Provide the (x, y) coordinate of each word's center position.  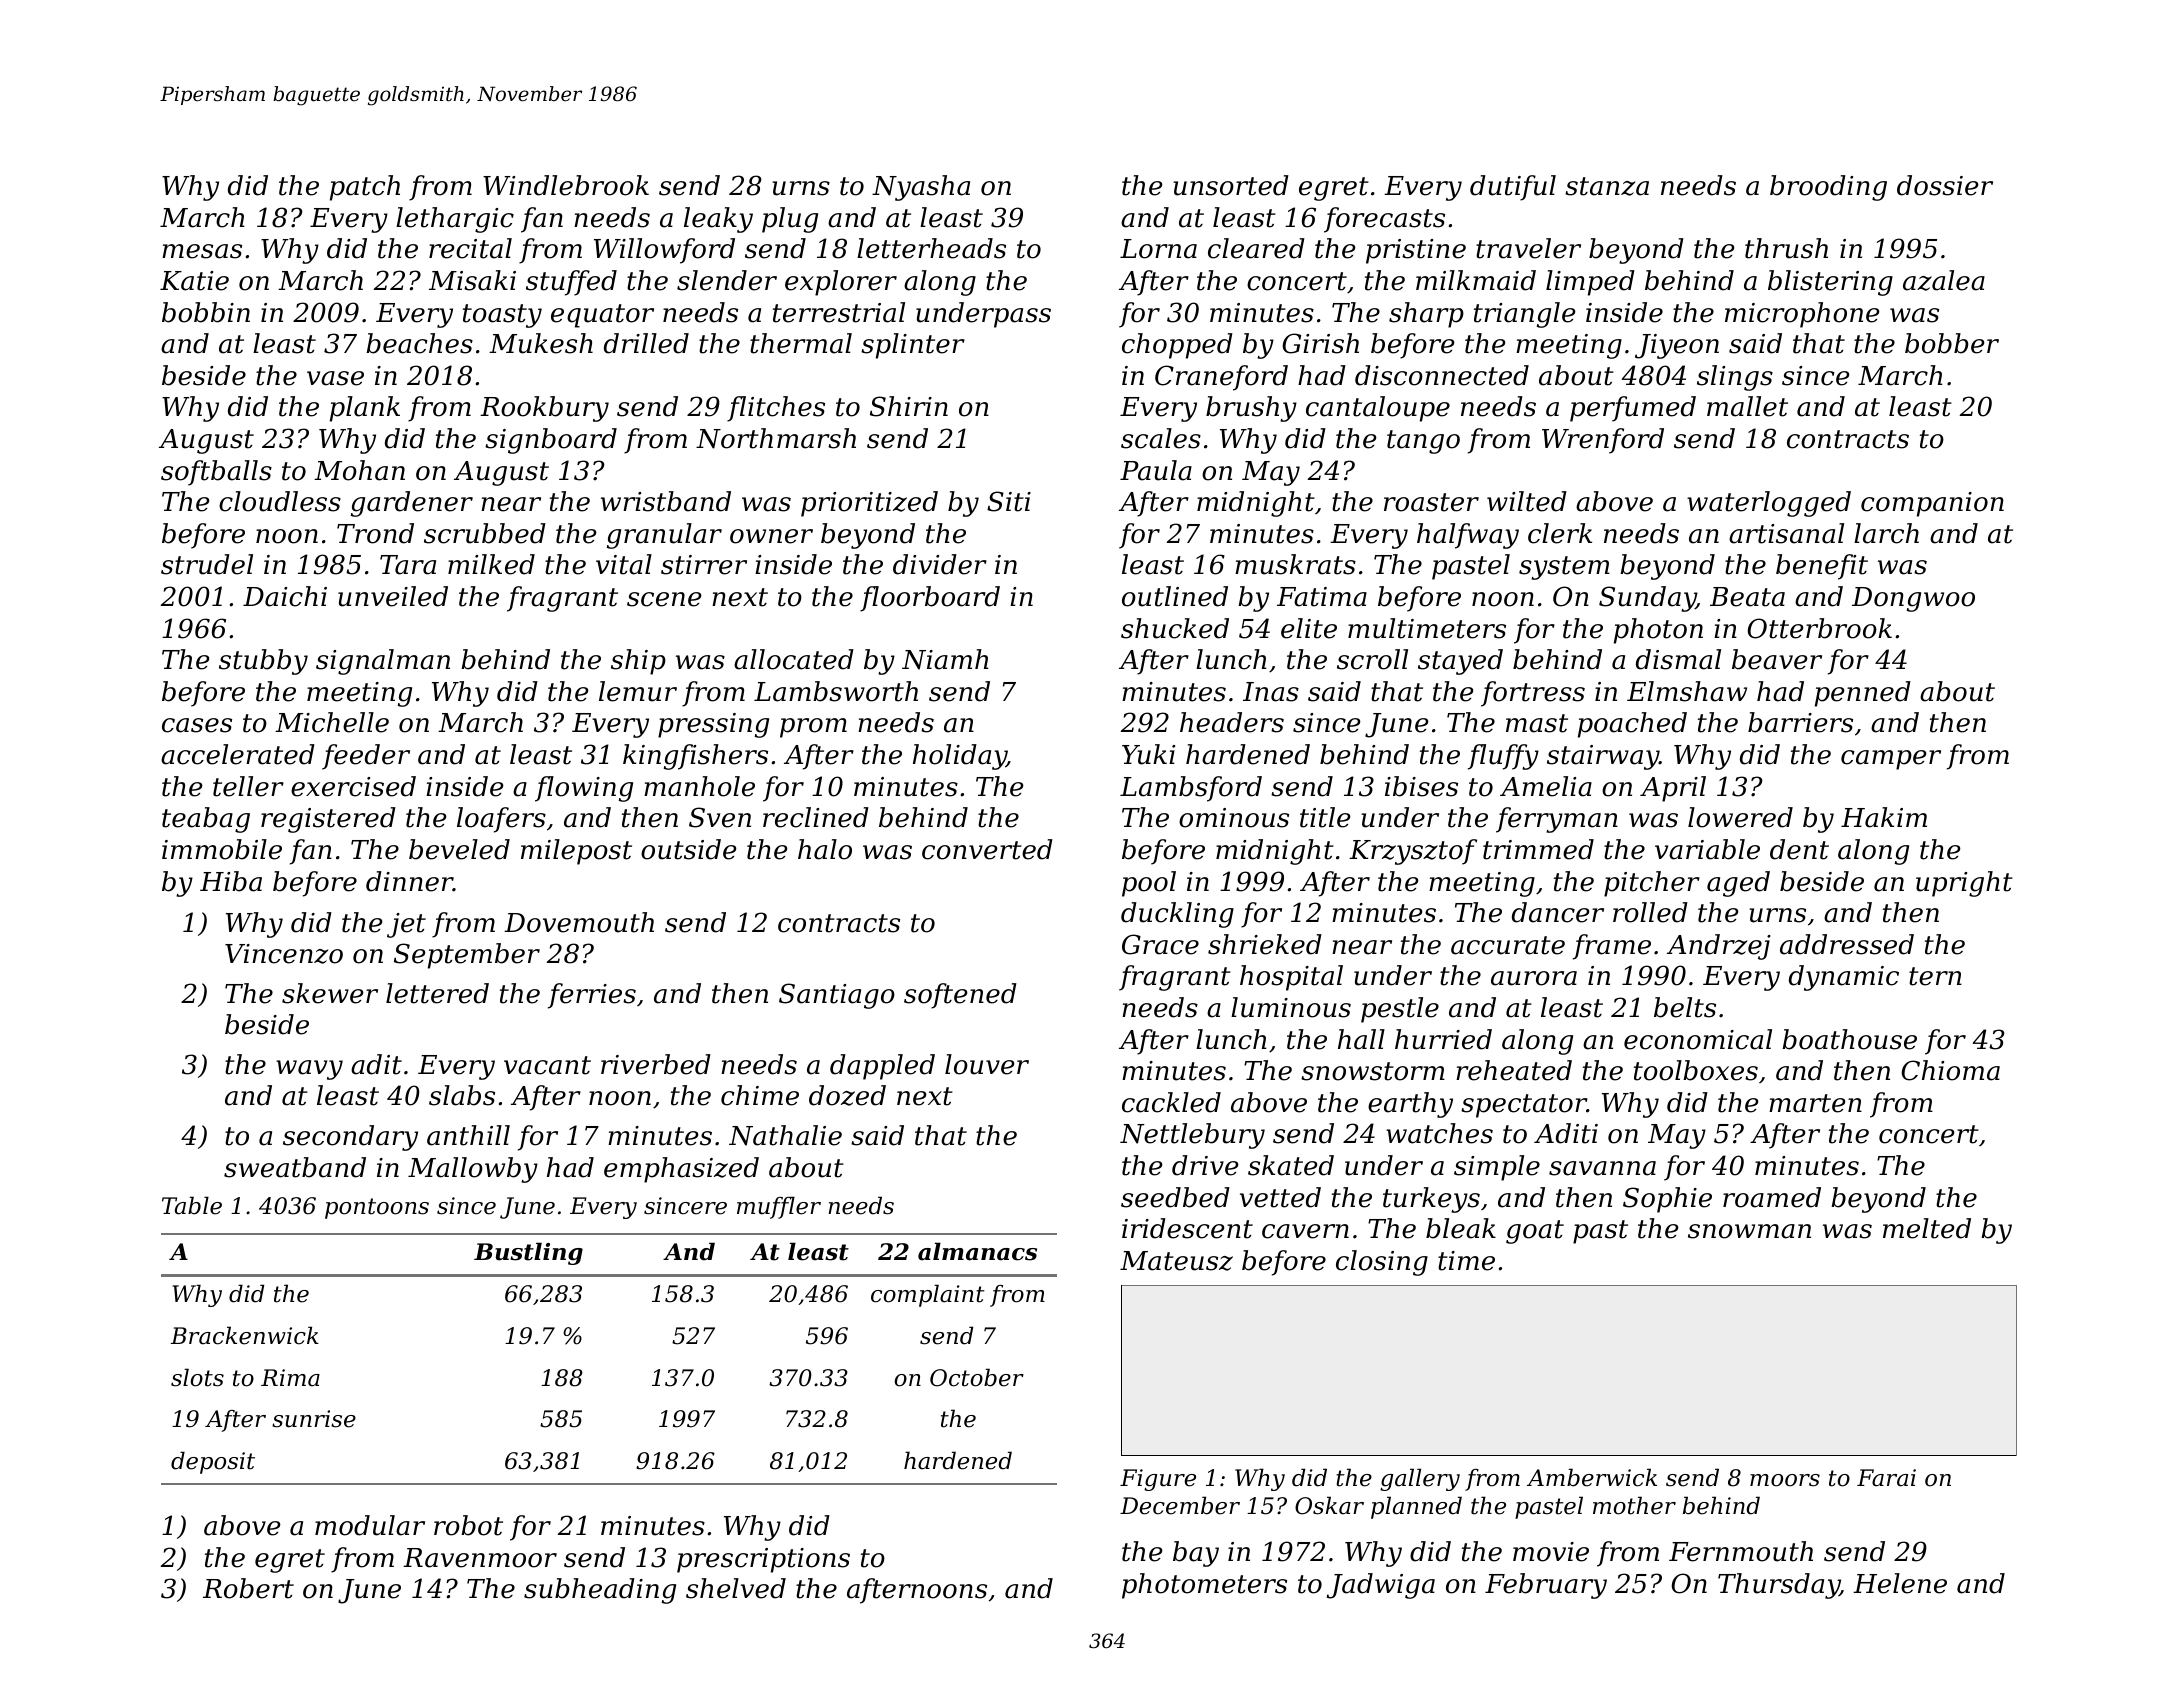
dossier (1945, 185)
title (1325, 817)
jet (406, 925)
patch (365, 188)
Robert (248, 1588)
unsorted (1231, 185)
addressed (1847, 944)
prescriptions (763, 1560)
